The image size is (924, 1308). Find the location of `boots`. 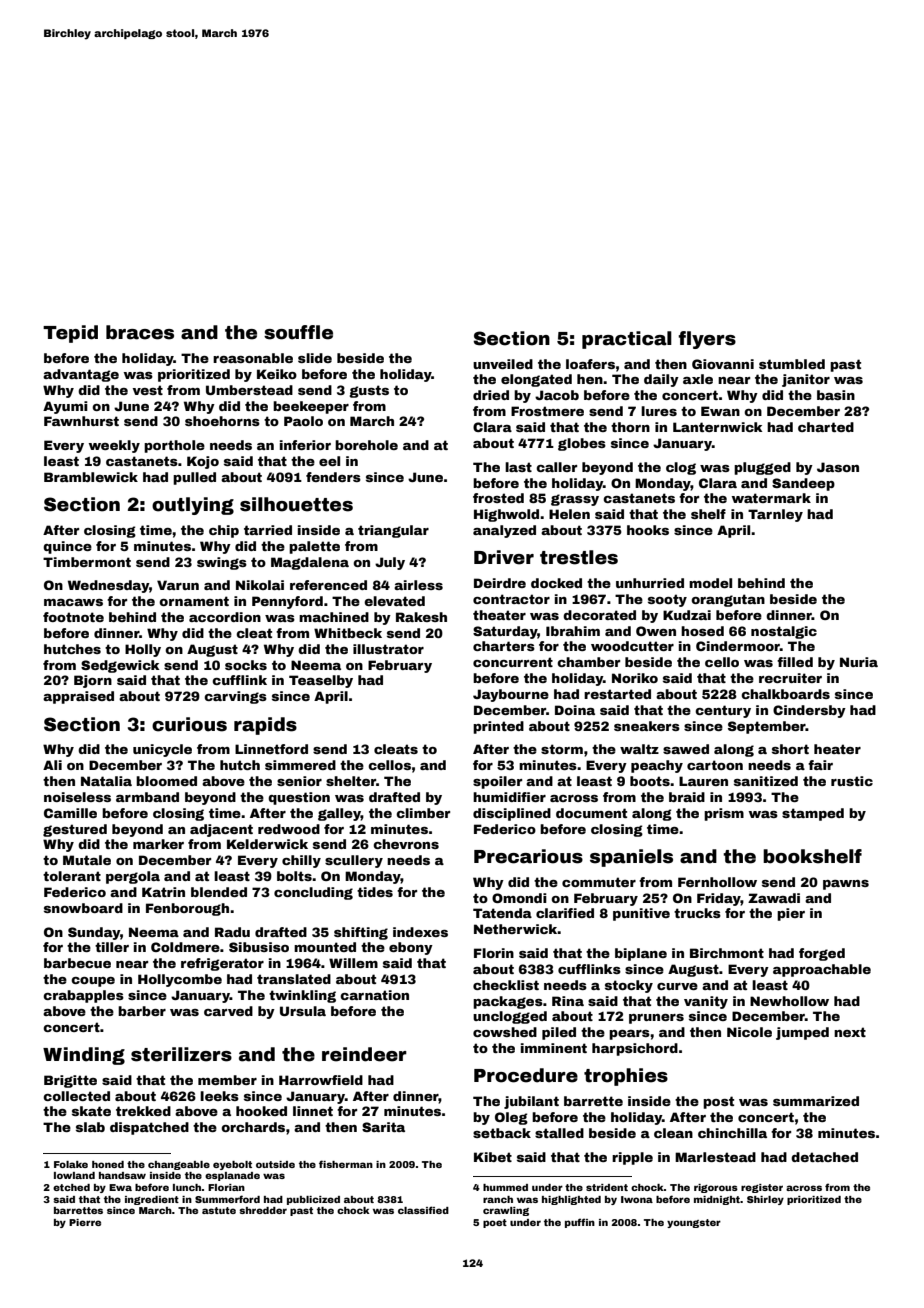

boots is located at coordinates (650, 781).
